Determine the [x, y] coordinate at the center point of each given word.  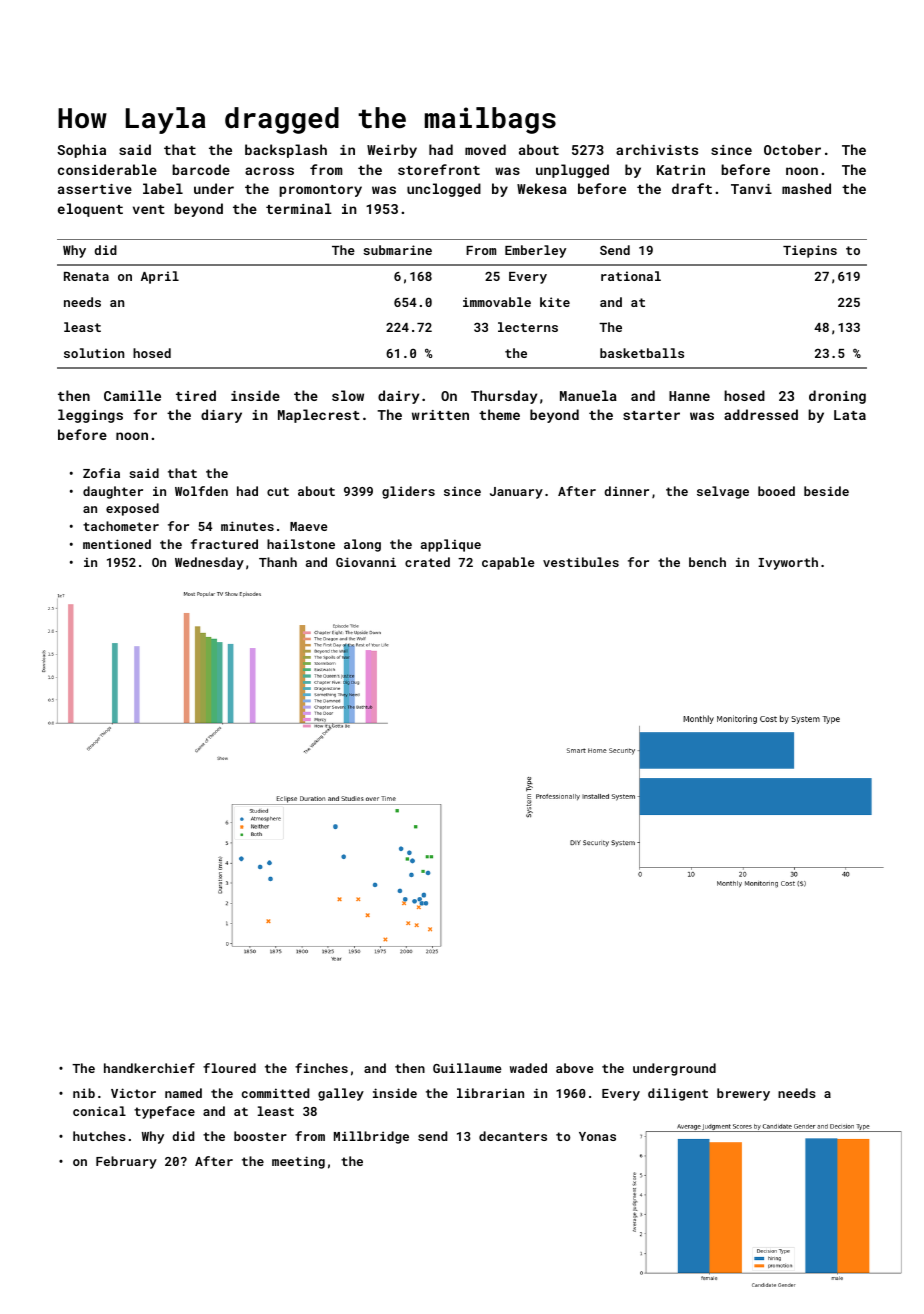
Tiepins [810, 251]
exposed [132, 509]
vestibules [581, 562]
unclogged [444, 190]
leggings [90, 416]
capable [508, 563]
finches [321, 1068]
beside [826, 491]
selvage [723, 492]
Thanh [278, 562]
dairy [398, 397]
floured [229, 1068]
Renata [86, 276]
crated [427, 562]
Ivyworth [788, 563]
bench [707, 562]
